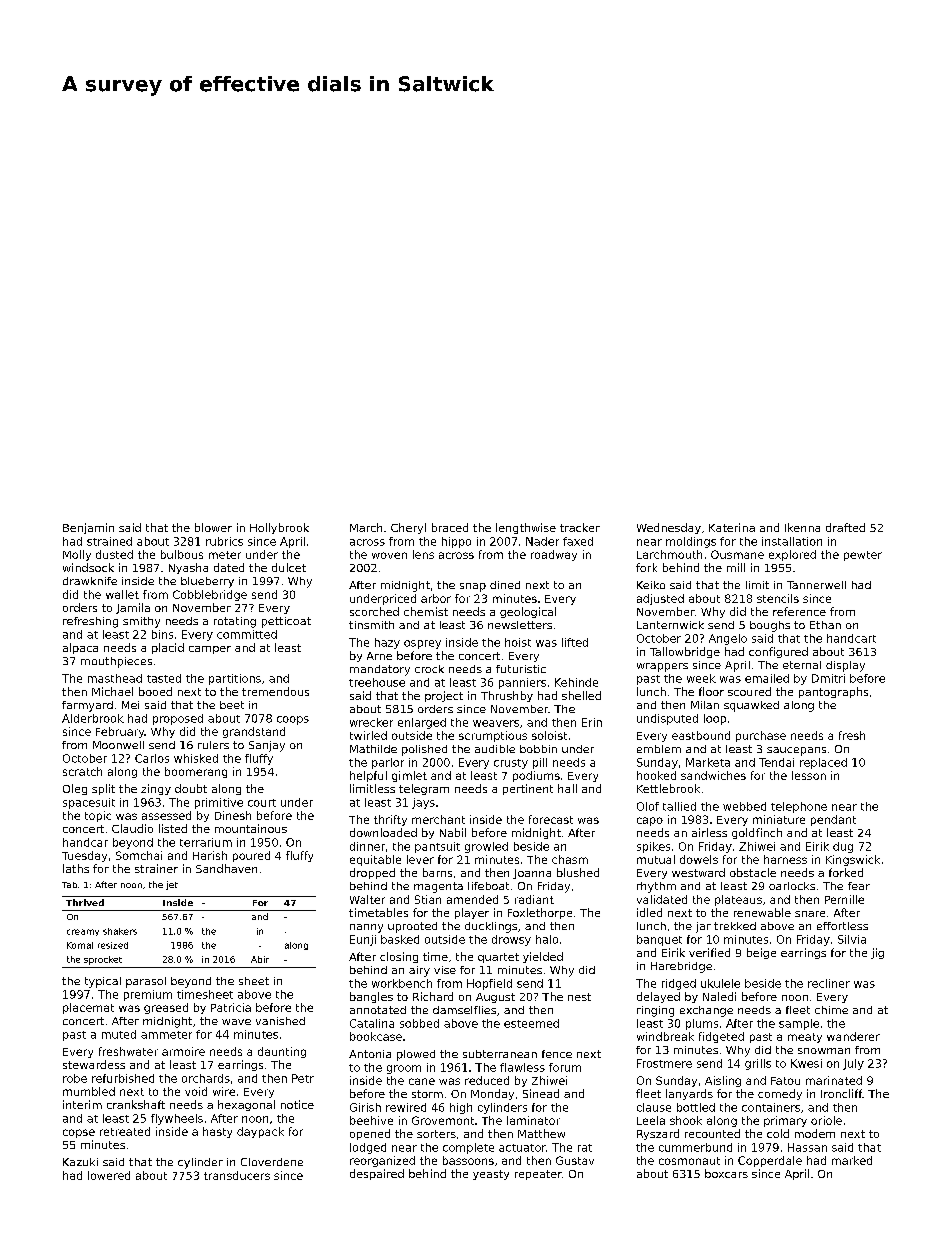 This image has height=1233, width=952. I want to click on whisked, so click(196, 758).
